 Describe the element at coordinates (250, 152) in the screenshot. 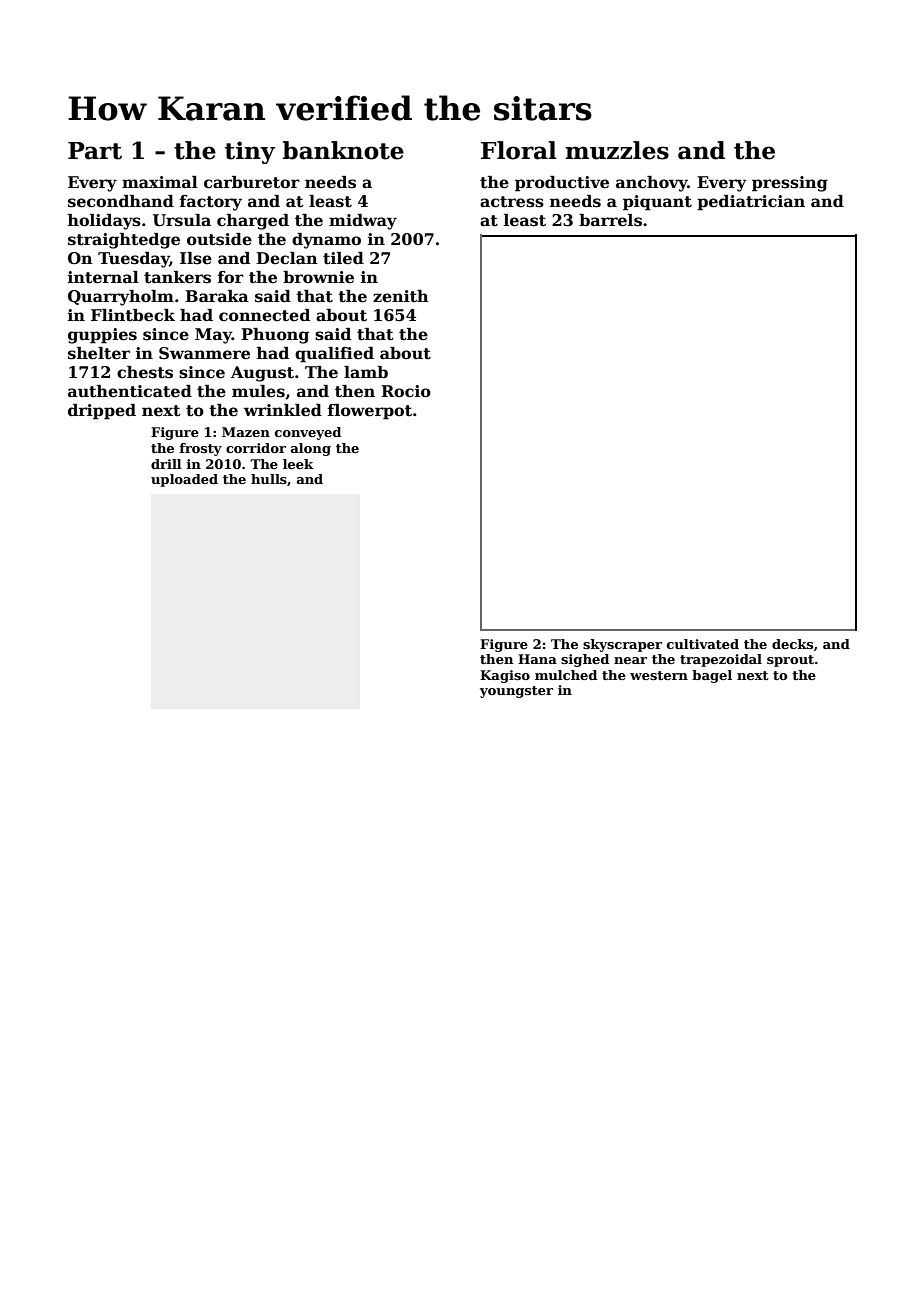

I see `tiny` at that location.
